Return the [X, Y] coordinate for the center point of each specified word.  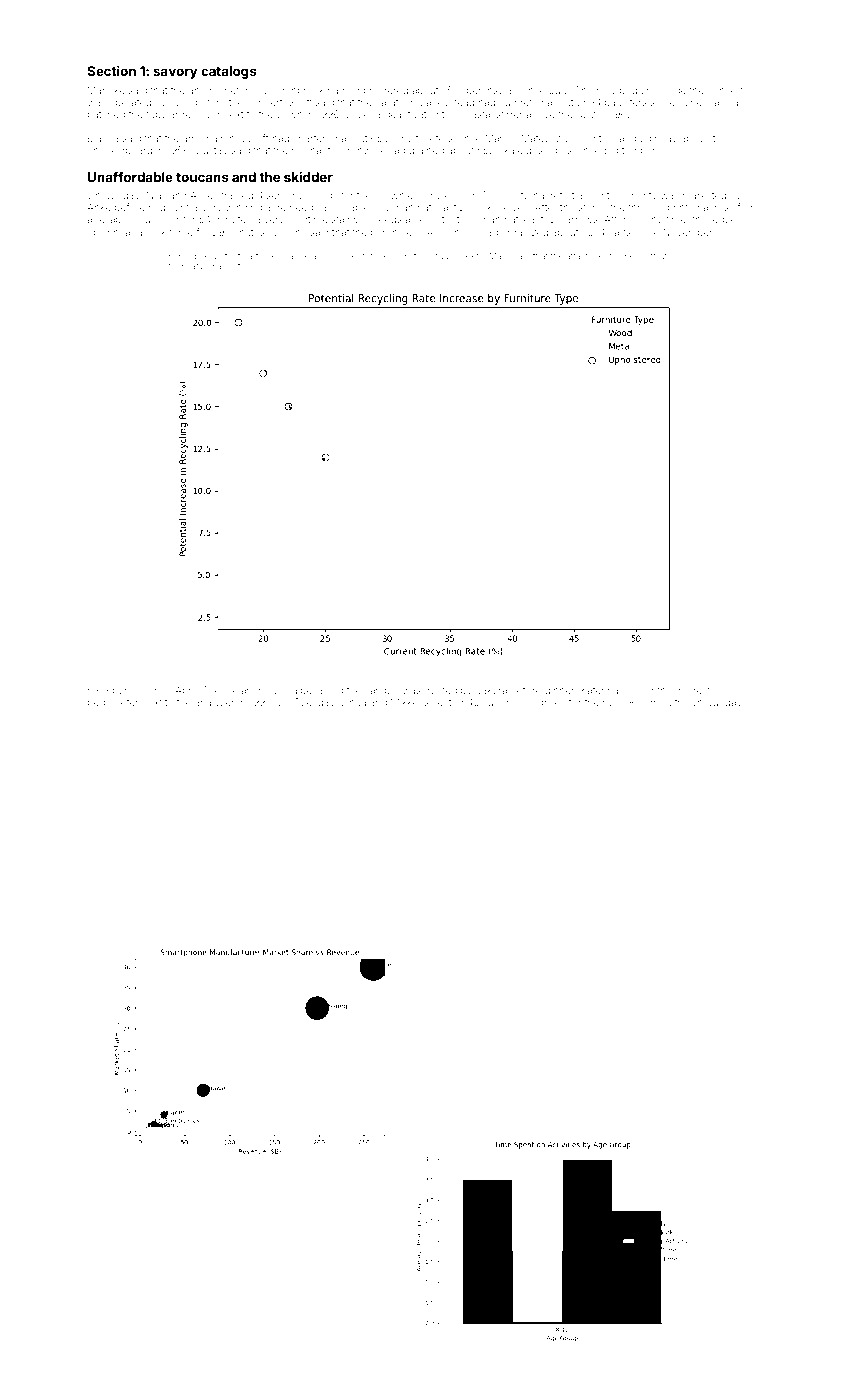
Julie [181, 102]
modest [693, 690]
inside [672, 90]
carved [200, 266]
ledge [723, 220]
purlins [128, 691]
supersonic [508, 703]
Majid [500, 256]
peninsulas [492, 91]
